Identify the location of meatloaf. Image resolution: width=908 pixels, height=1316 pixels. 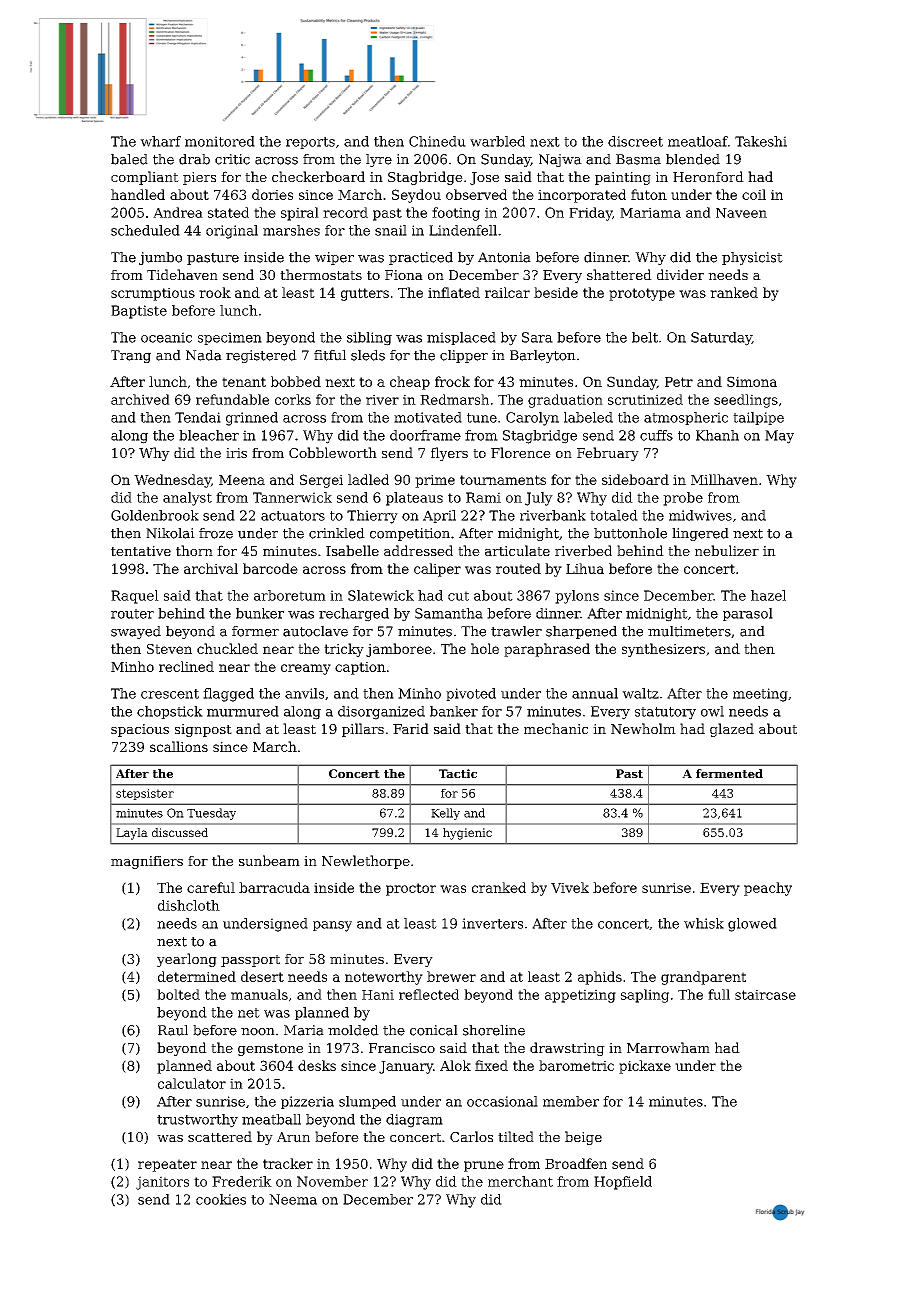
(698, 141).
